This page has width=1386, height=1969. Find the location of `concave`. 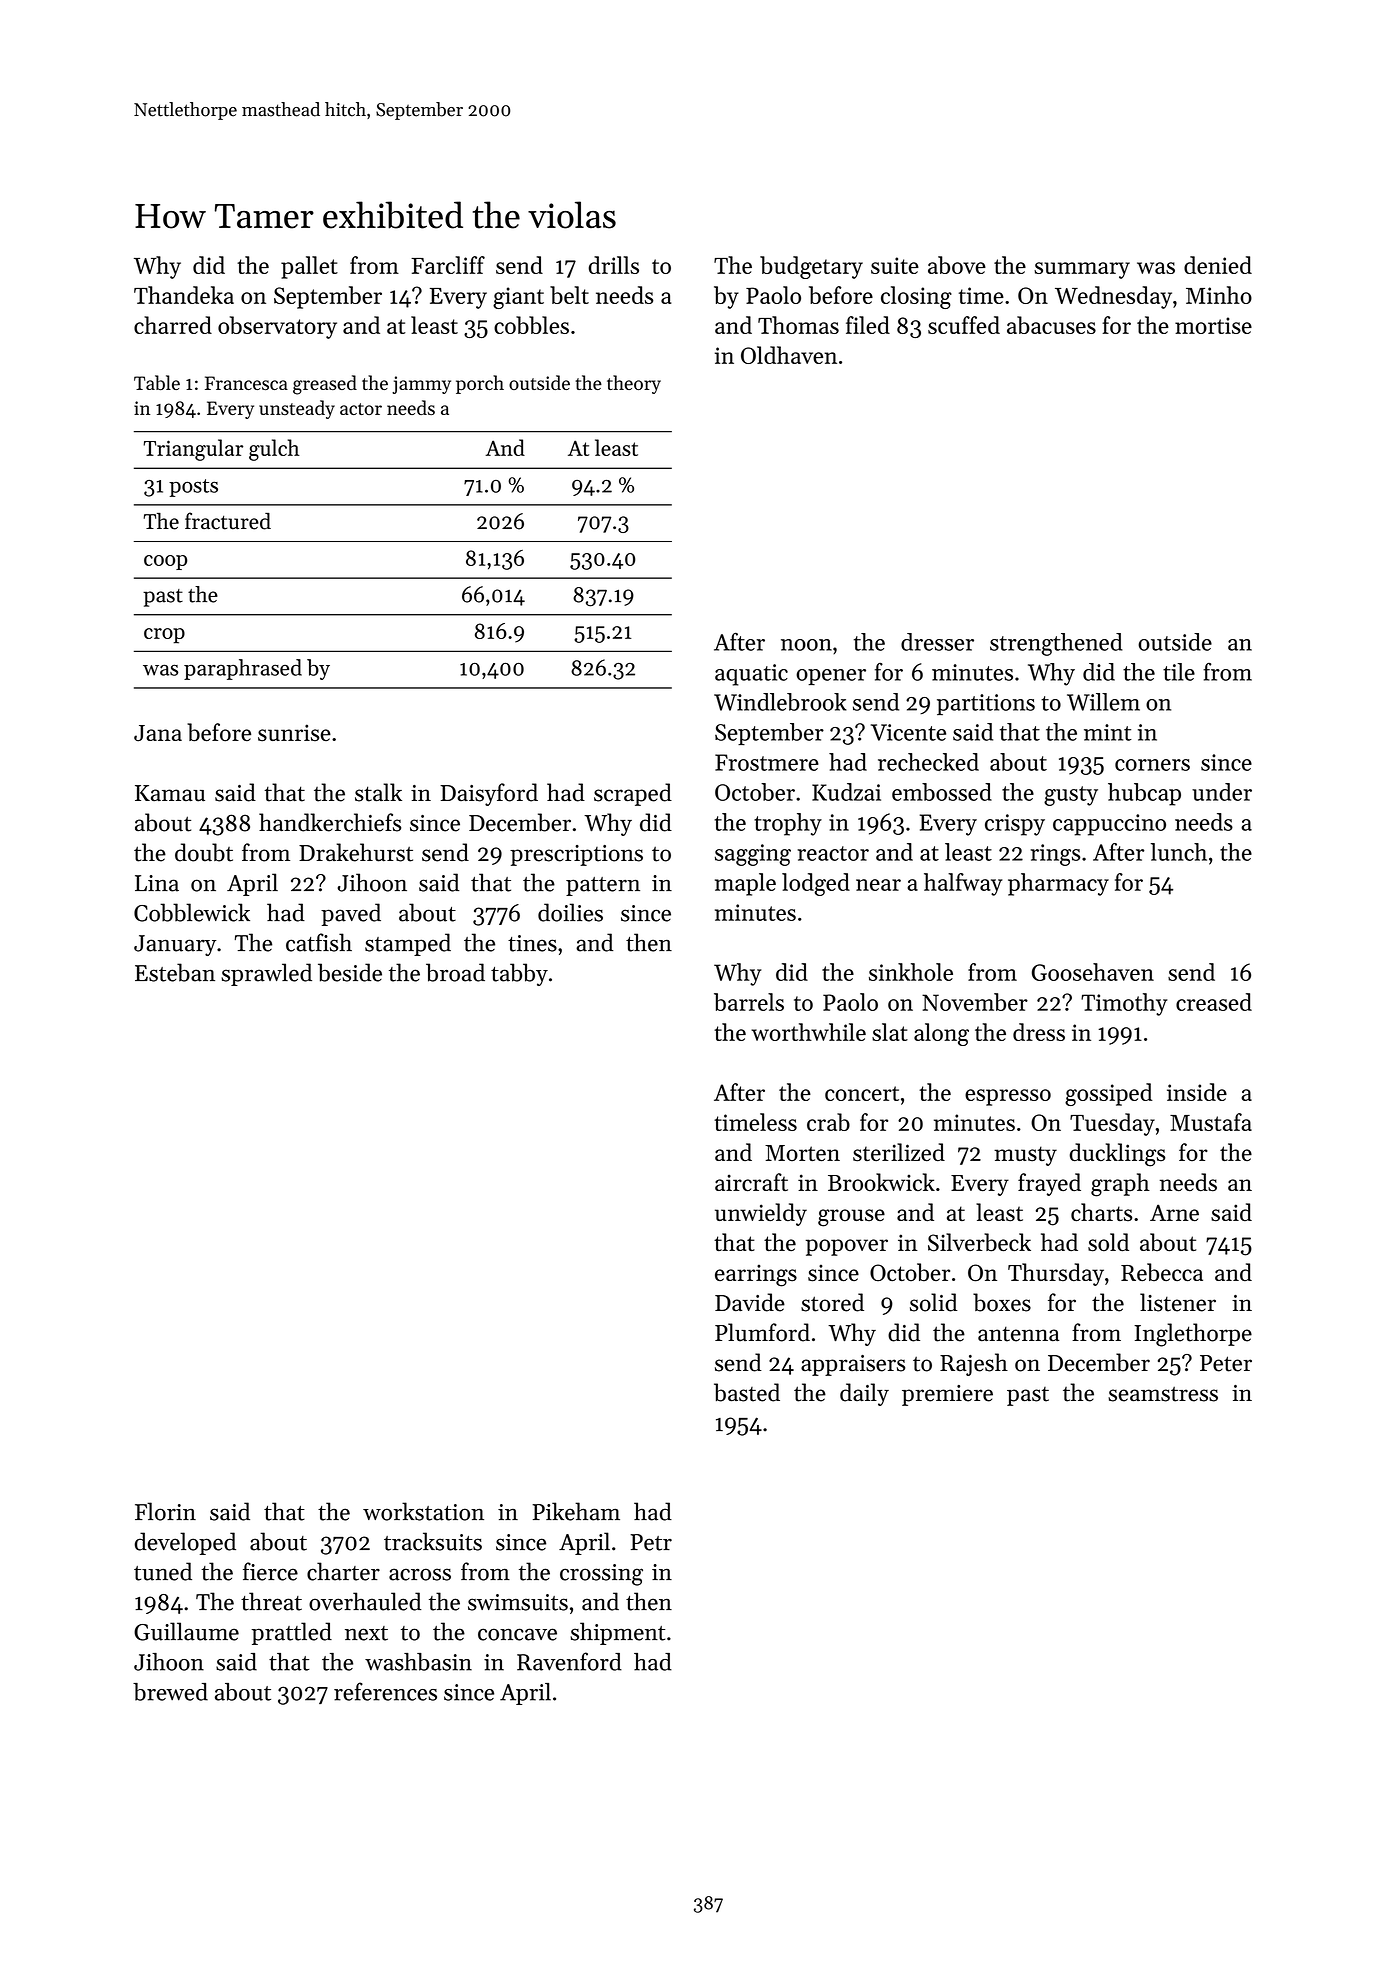

concave is located at coordinates (517, 1634).
